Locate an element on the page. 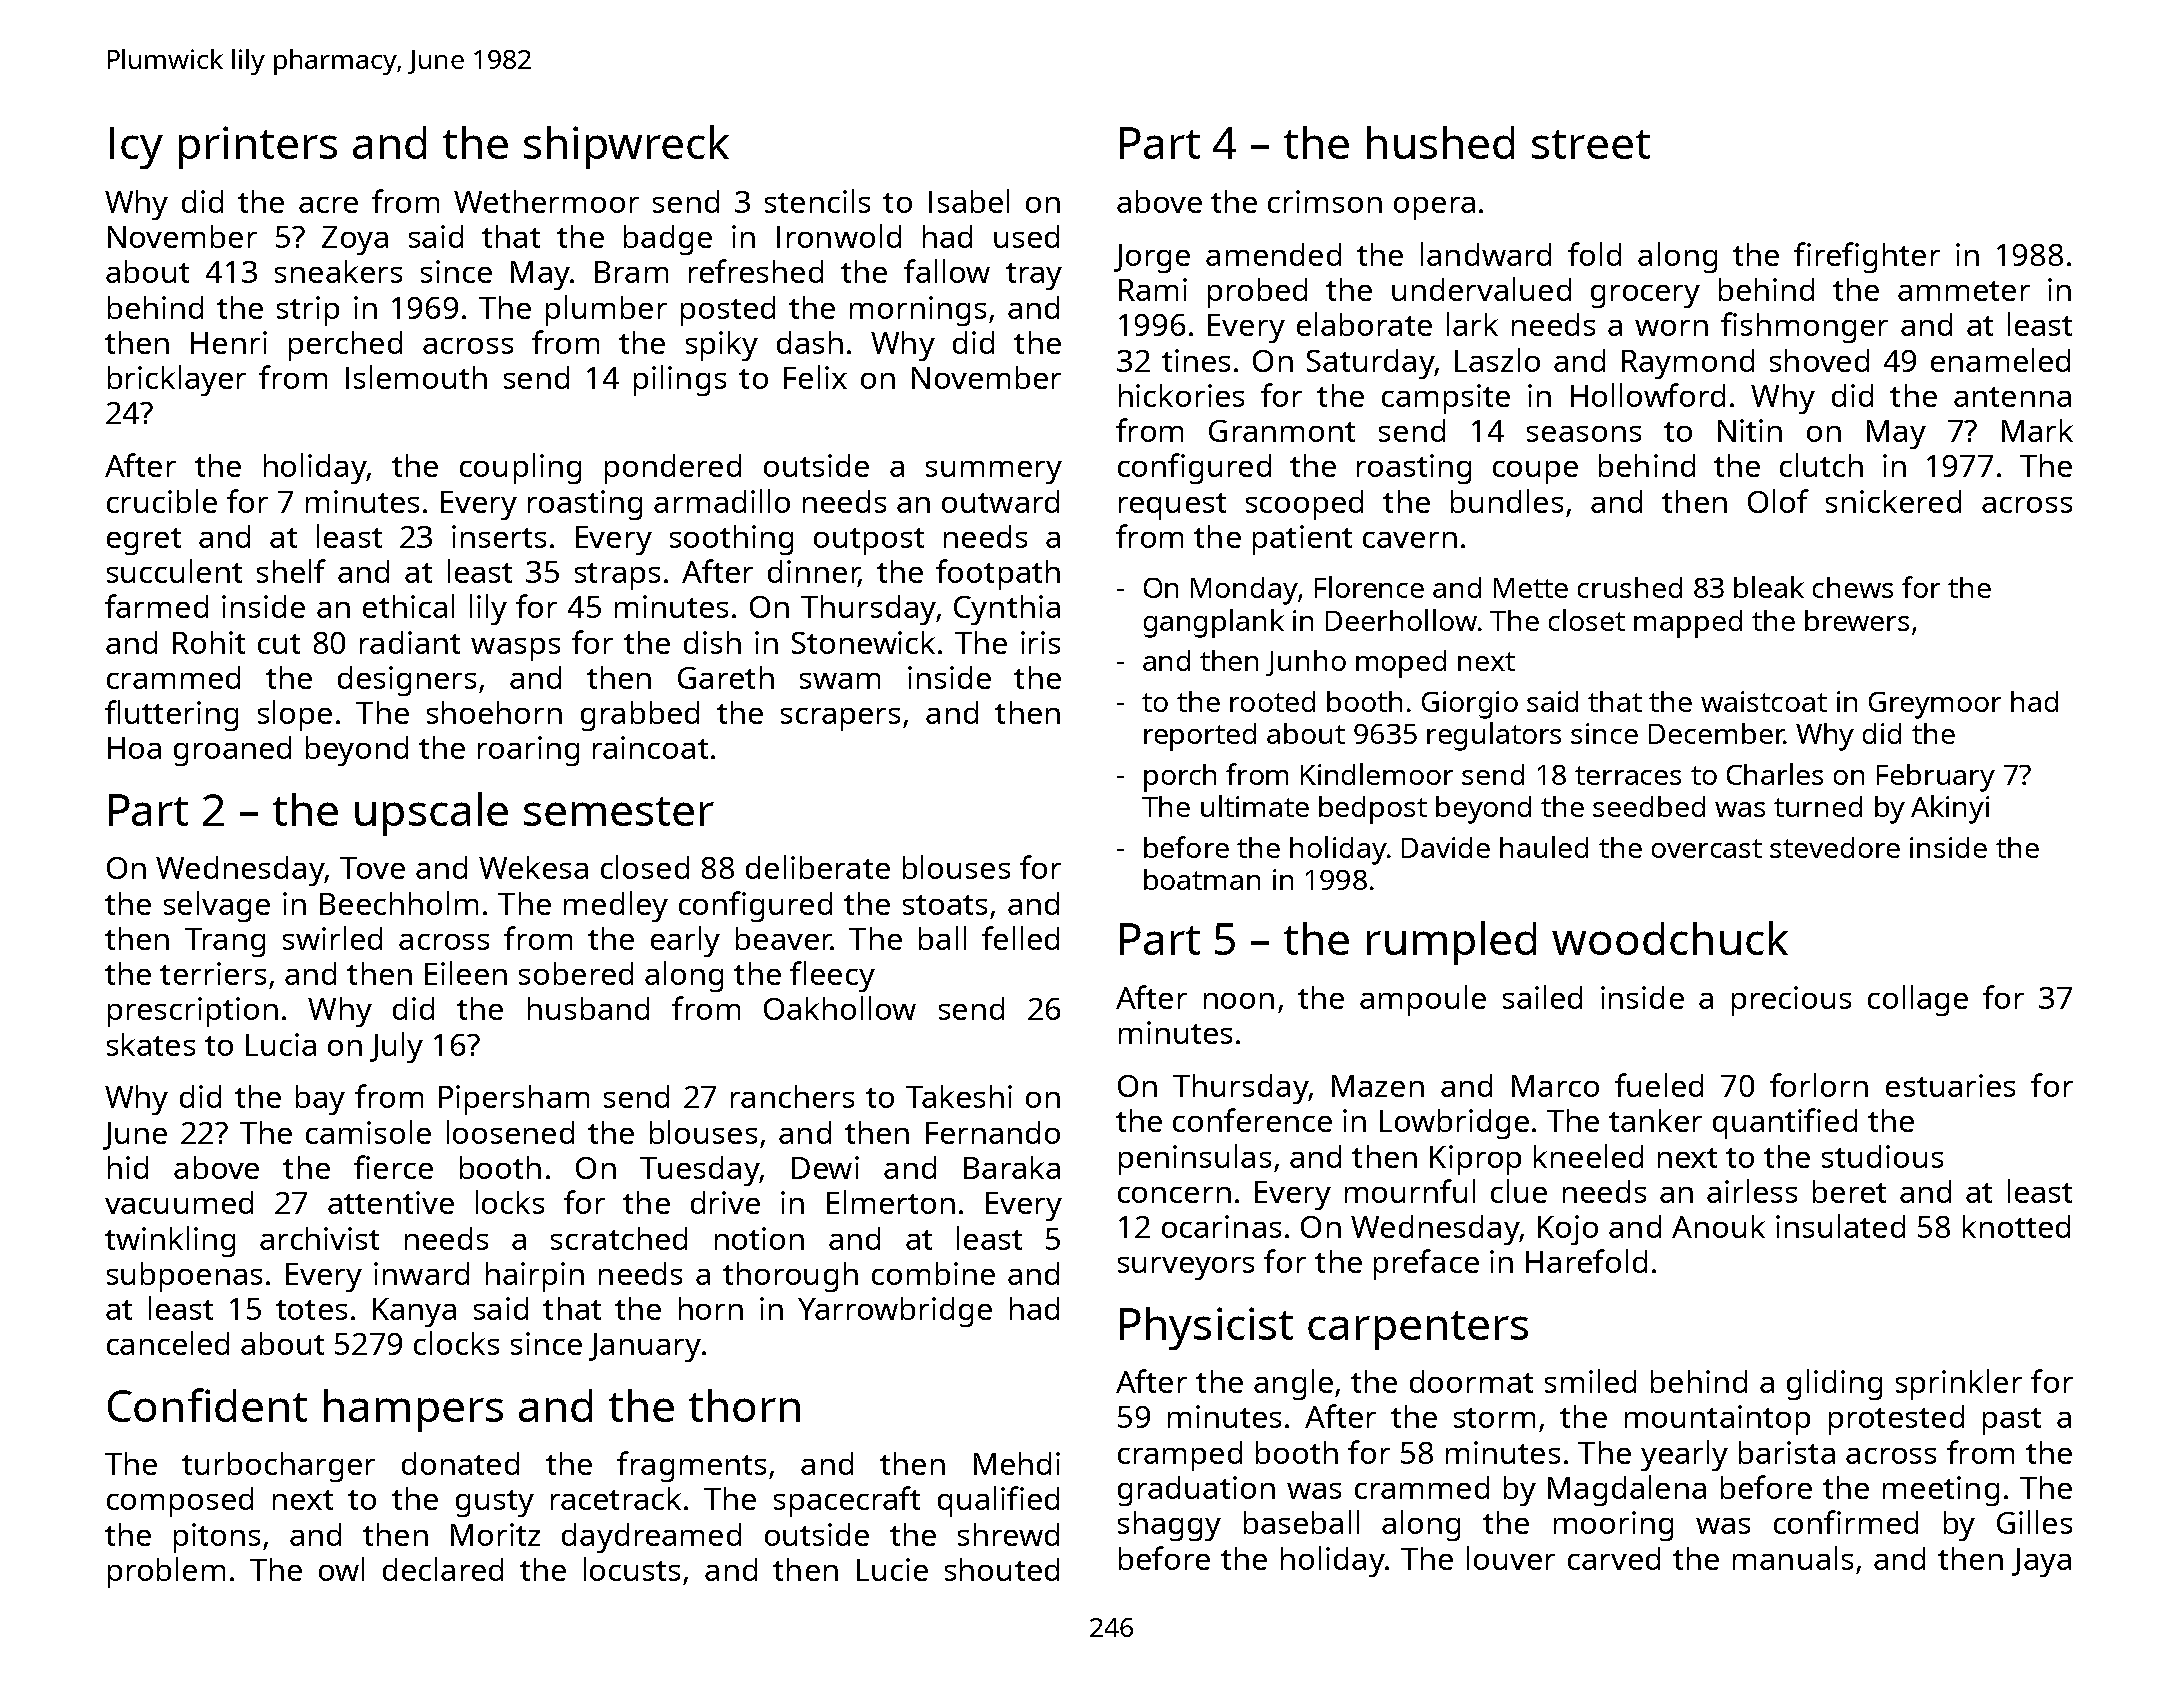  footpath is located at coordinates (998, 574).
